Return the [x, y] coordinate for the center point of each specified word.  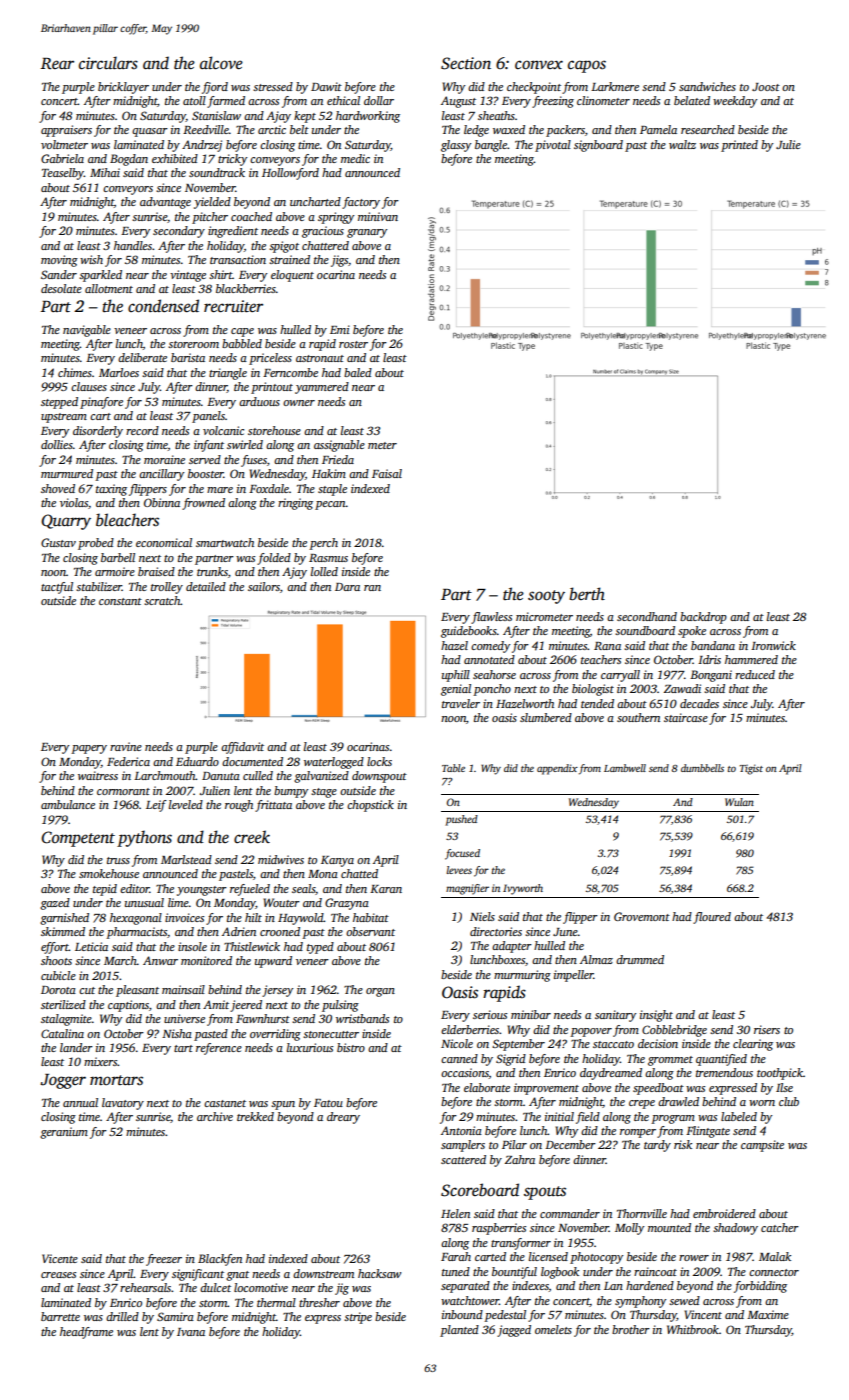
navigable [87, 331]
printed [739, 146]
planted [459, 1331]
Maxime [768, 1314]
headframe [86, 1333]
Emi [340, 329]
